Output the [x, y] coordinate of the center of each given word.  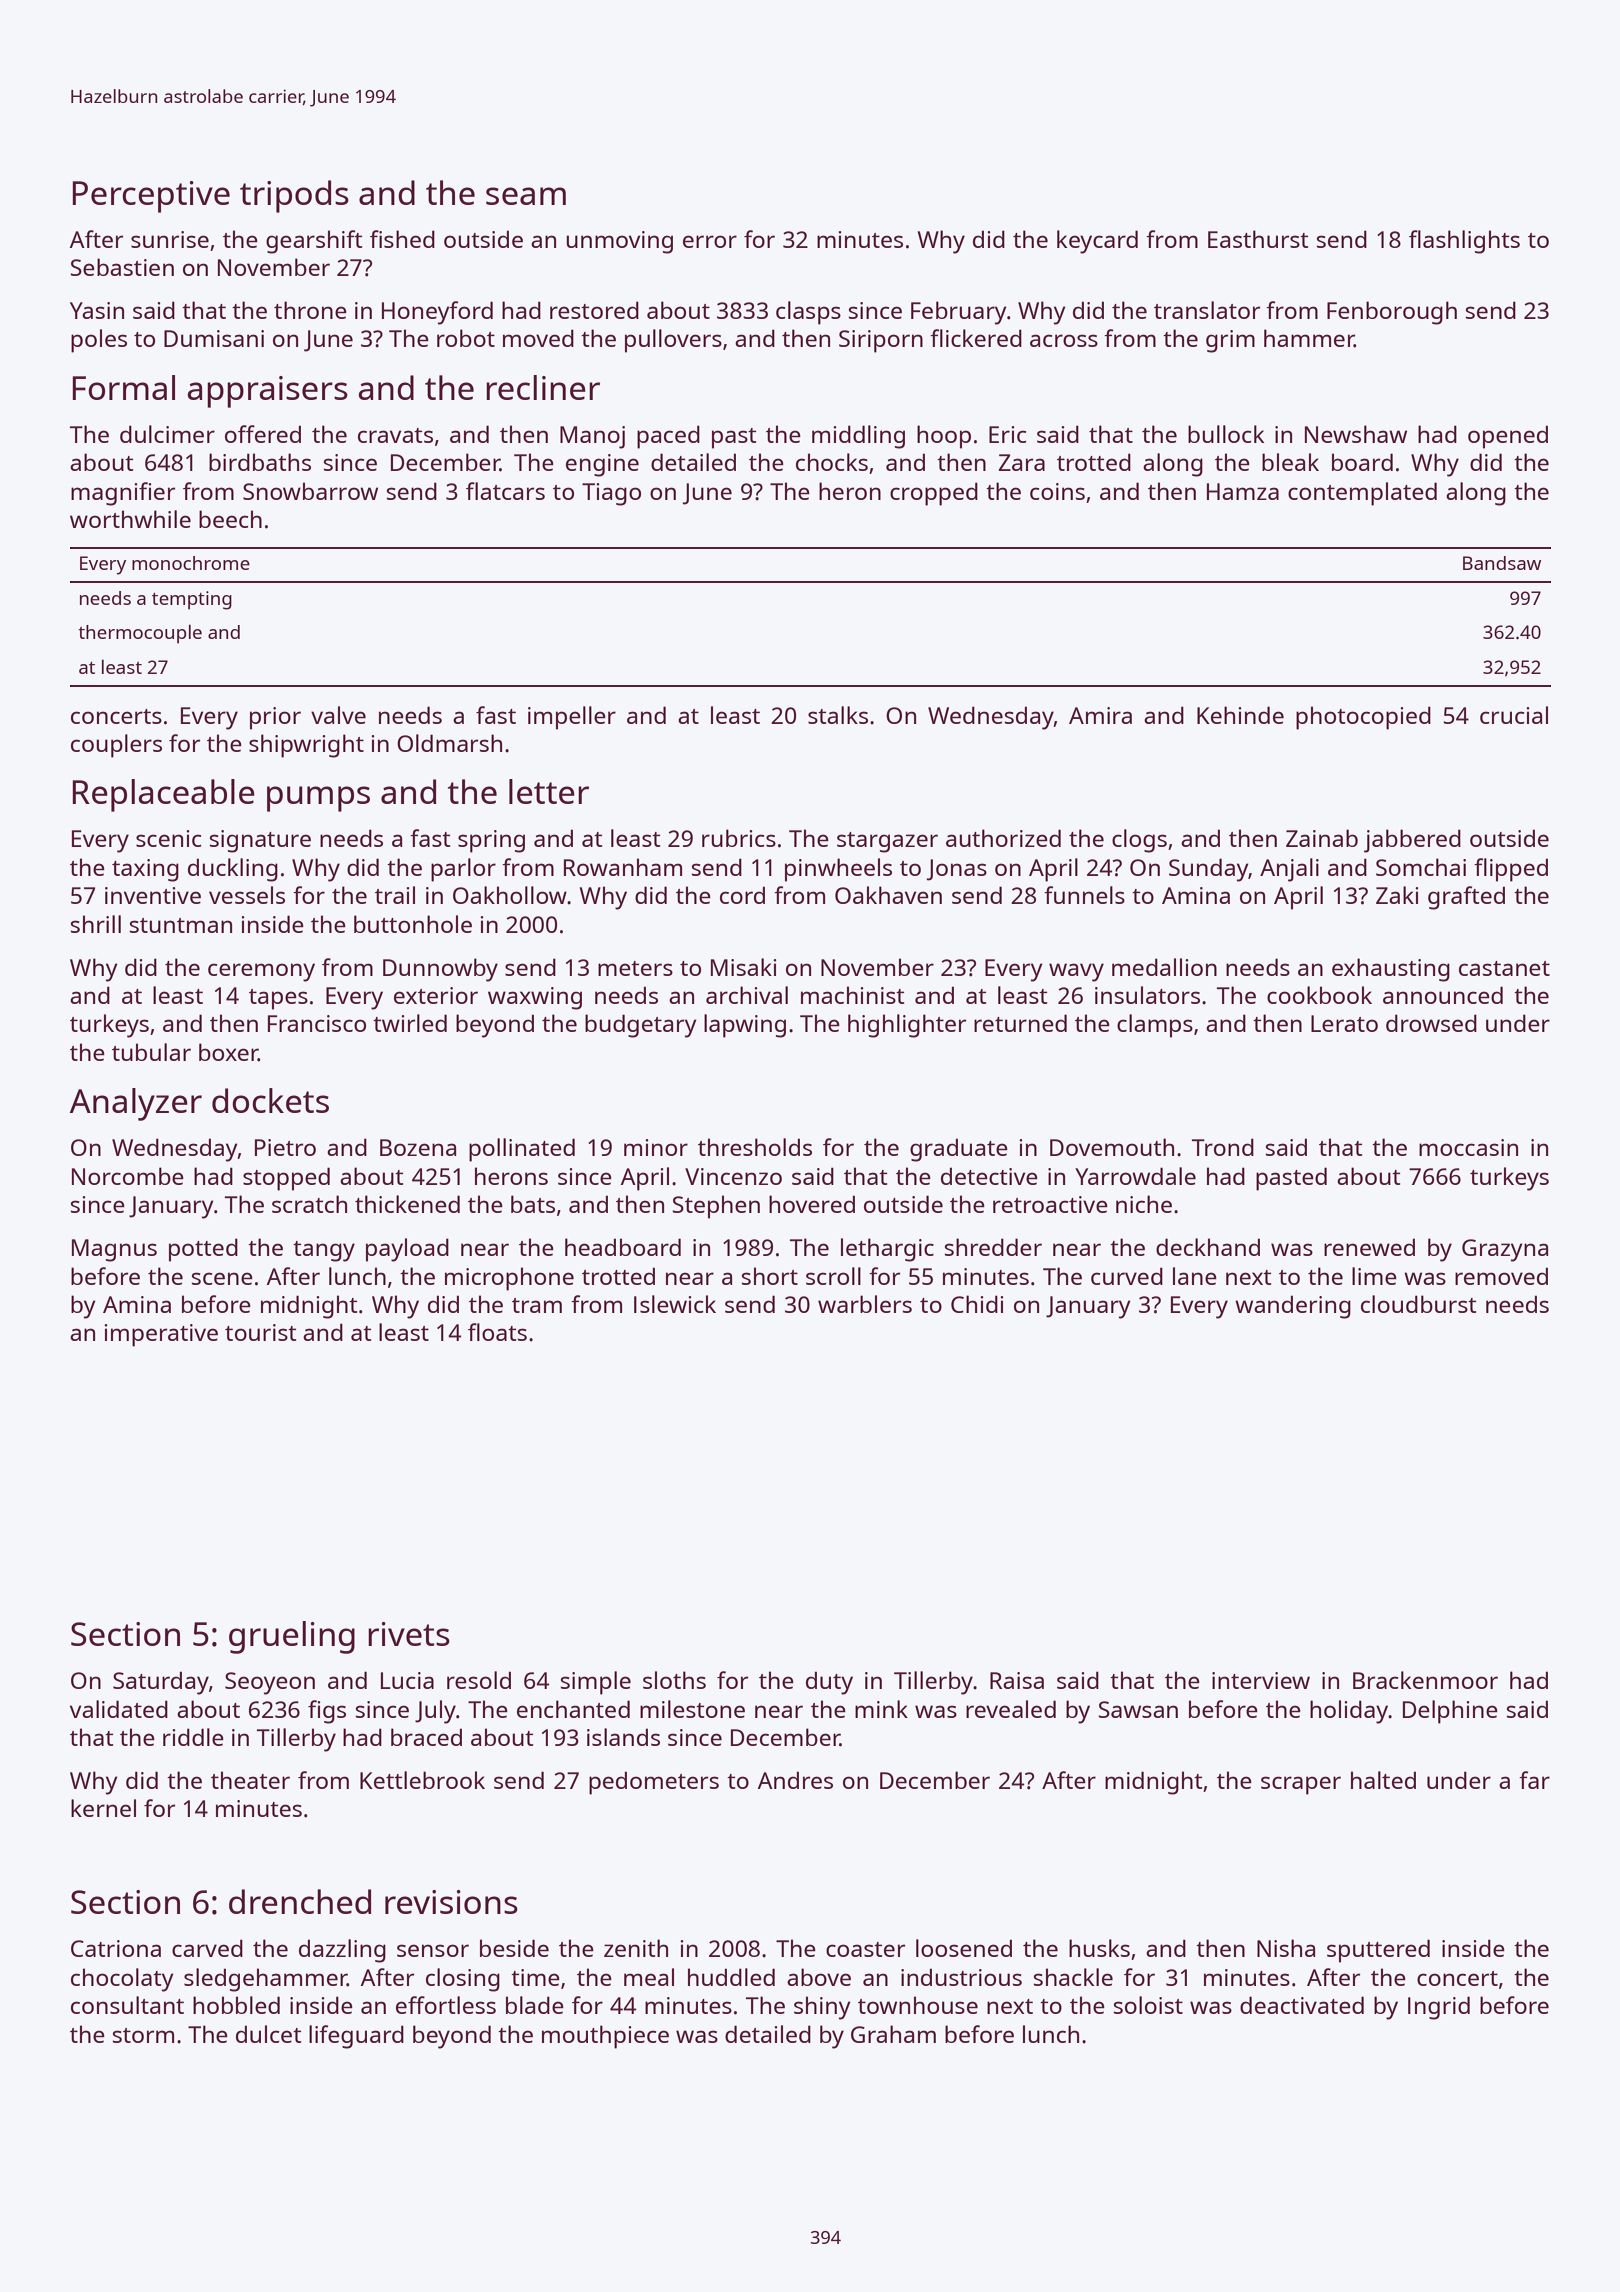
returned [1020, 1023]
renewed [1369, 1247]
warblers [865, 1304]
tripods [294, 196]
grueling [292, 1637]
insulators [1147, 995]
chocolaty [122, 1980]
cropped [934, 494]
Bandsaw [1502, 563]
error [710, 241]
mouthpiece [605, 2037]
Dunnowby [440, 970]
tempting [192, 600]
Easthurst [1258, 239]
